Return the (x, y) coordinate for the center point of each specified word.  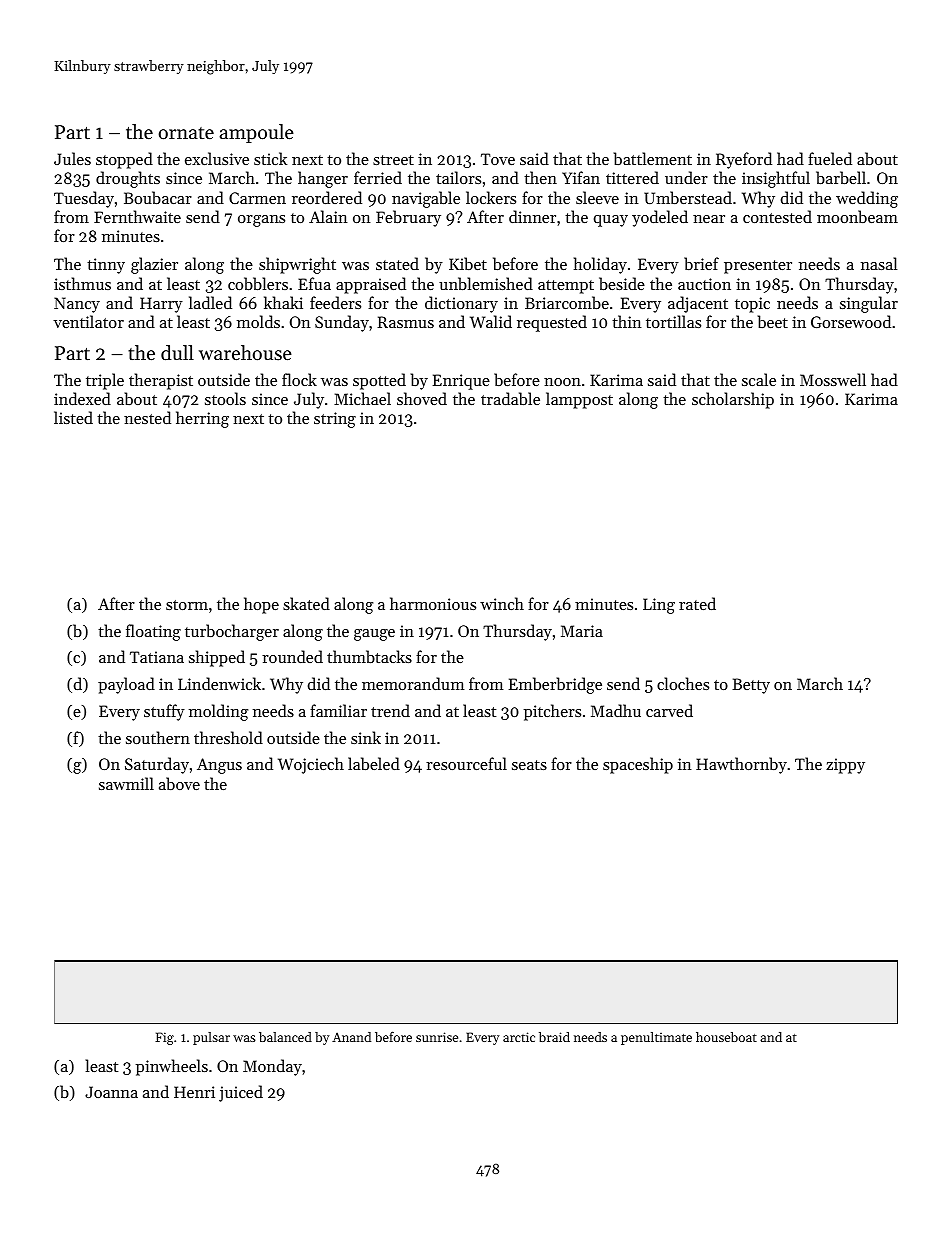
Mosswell (833, 379)
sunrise (437, 1037)
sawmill (126, 783)
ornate (186, 133)
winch (502, 603)
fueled (830, 158)
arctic (519, 1037)
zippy (845, 766)
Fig (164, 1038)
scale (759, 379)
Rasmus (405, 322)
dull (177, 353)
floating (153, 632)
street (393, 160)
